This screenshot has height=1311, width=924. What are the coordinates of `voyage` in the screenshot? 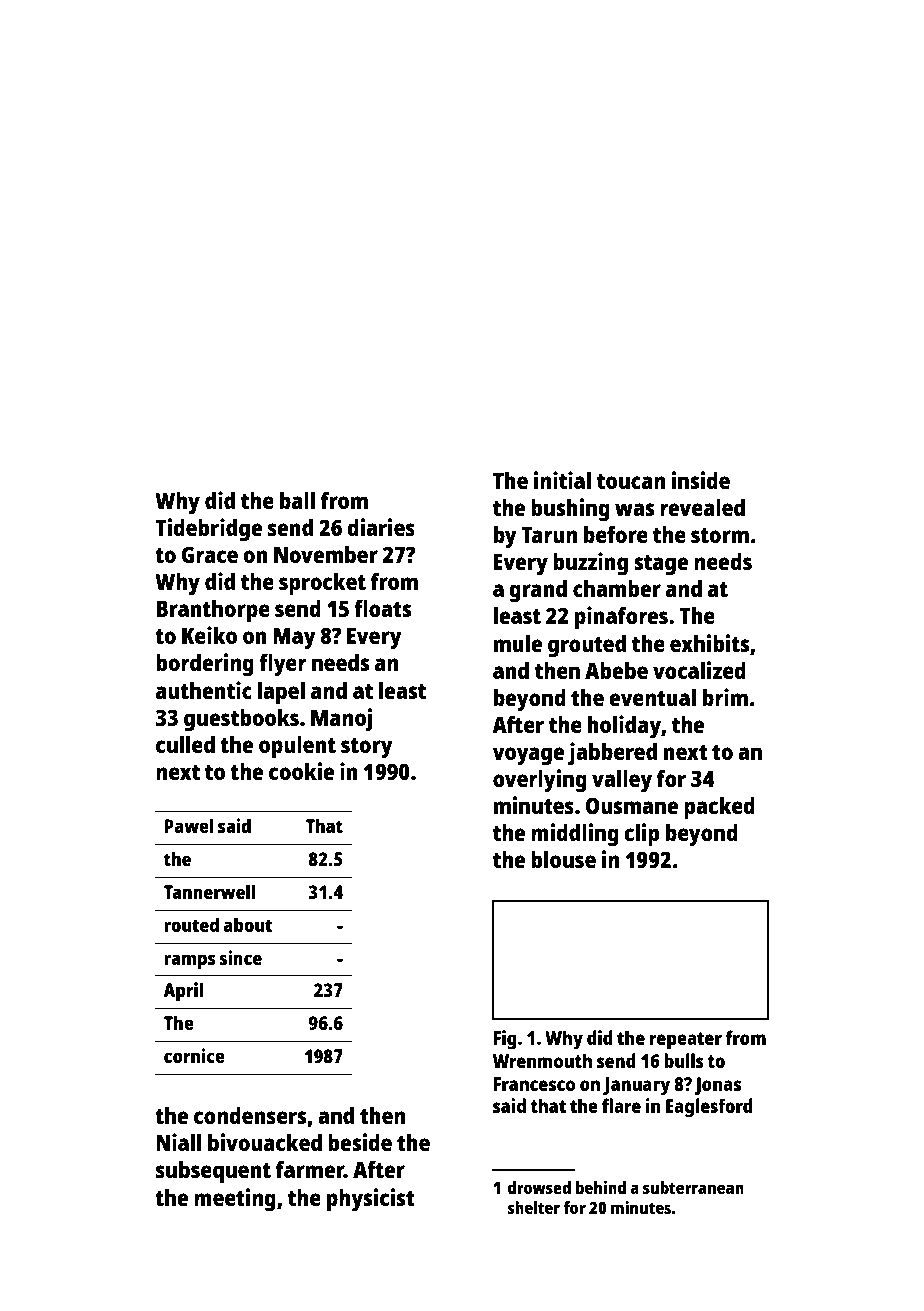 It's located at (528, 756).
